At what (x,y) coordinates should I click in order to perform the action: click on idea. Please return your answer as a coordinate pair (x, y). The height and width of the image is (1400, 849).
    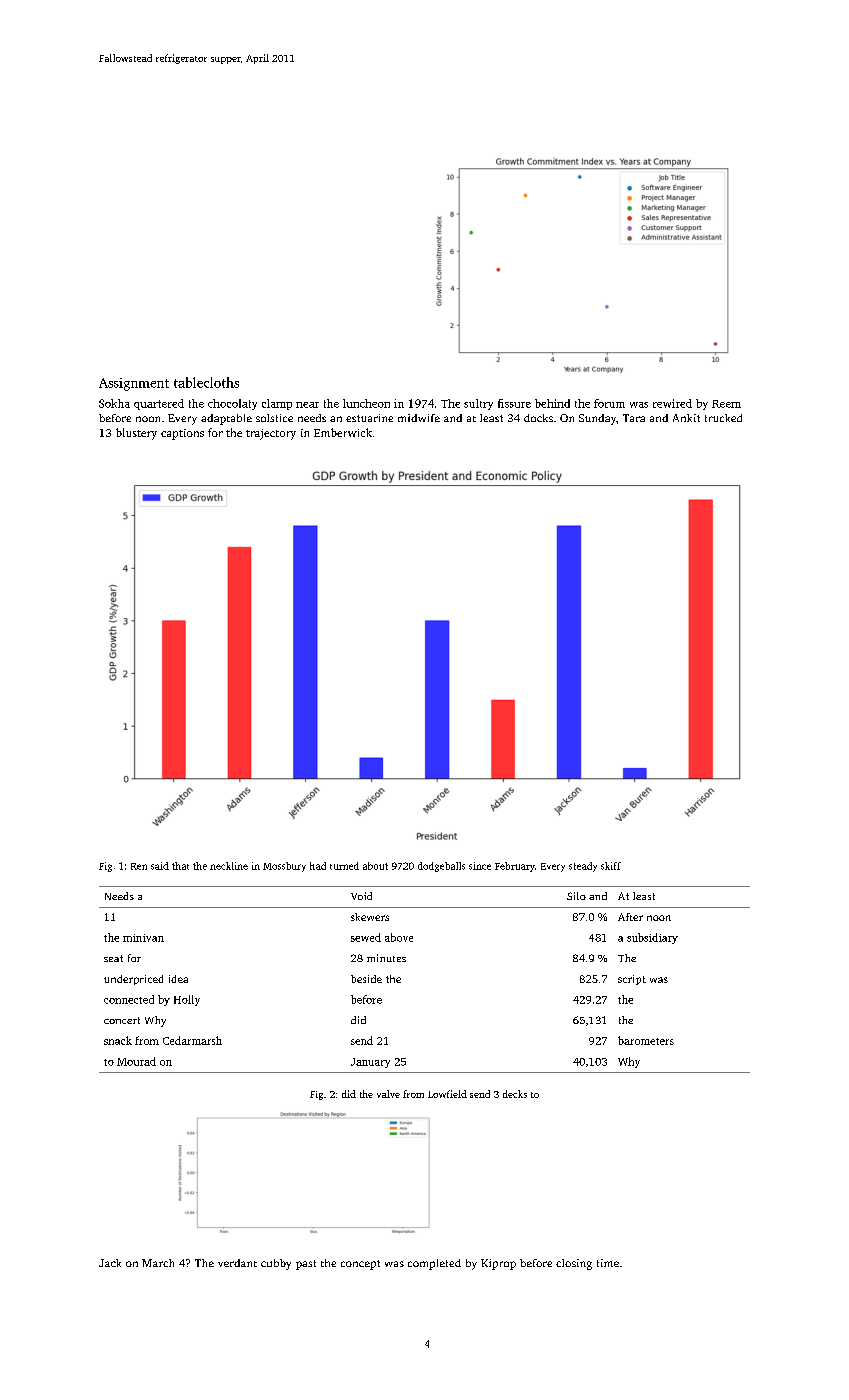
    Looking at the image, I should click on (178, 979).
